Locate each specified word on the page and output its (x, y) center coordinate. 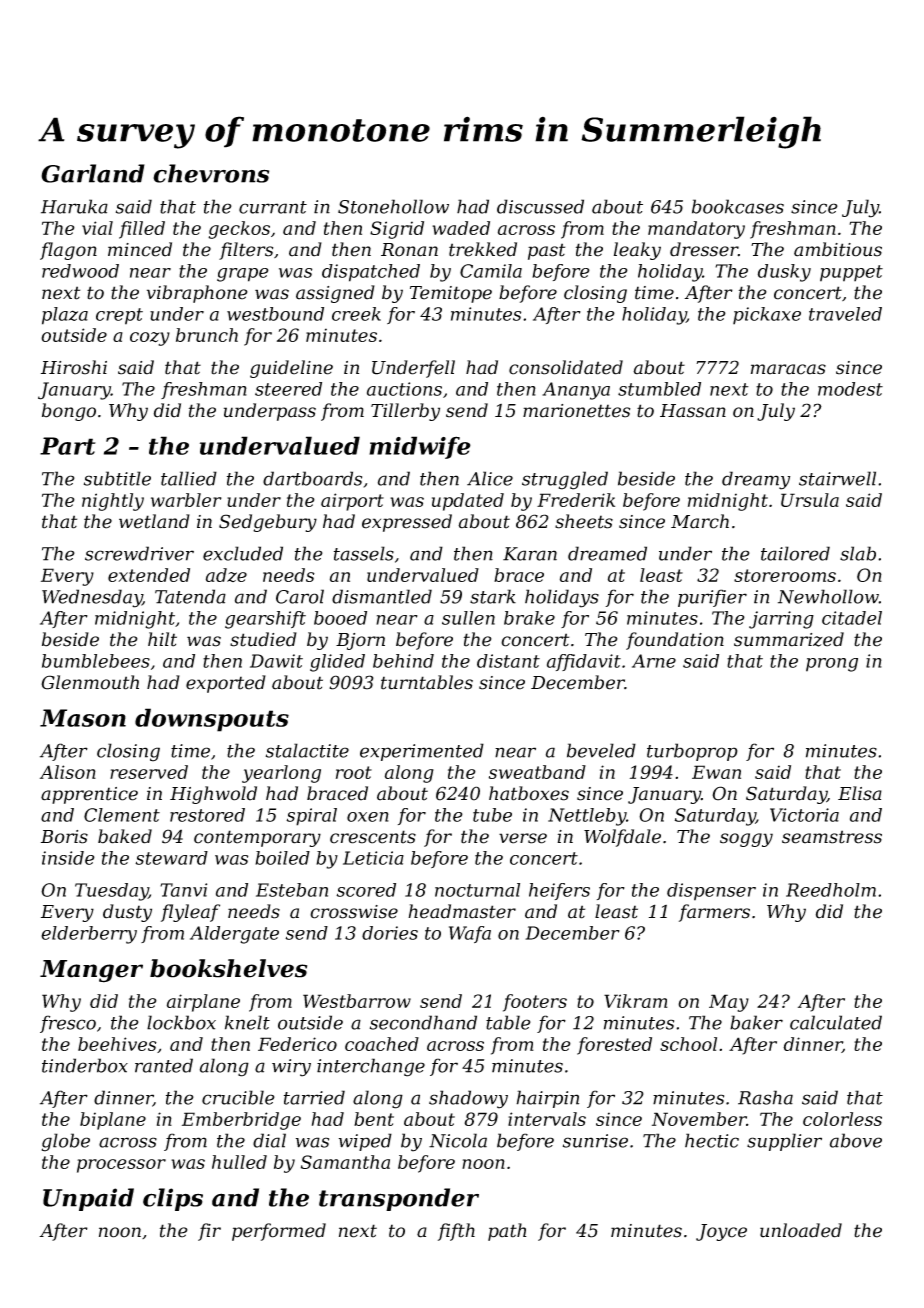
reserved (149, 772)
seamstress (832, 837)
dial (269, 1140)
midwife (420, 447)
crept (119, 316)
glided (337, 663)
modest (850, 389)
